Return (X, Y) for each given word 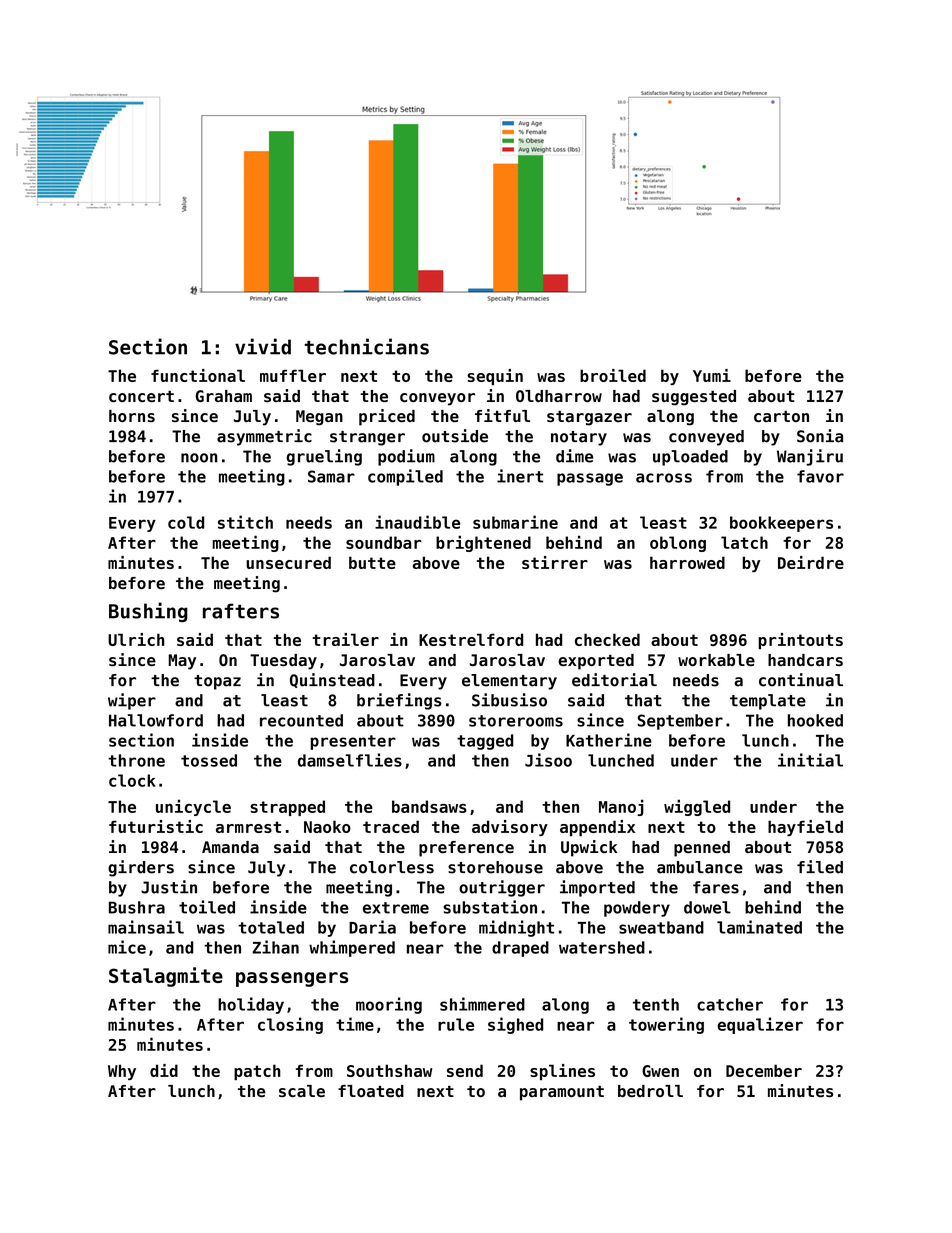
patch (257, 1072)
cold (186, 522)
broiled (613, 375)
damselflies (350, 760)
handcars (805, 660)
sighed (515, 1025)
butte (372, 562)
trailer (345, 639)
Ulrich (136, 639)
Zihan (275, 947)
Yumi (712, 375)
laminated (759, 927)
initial (810, 760)
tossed (209, 760)
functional (198, 375)
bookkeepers (781, 524)
